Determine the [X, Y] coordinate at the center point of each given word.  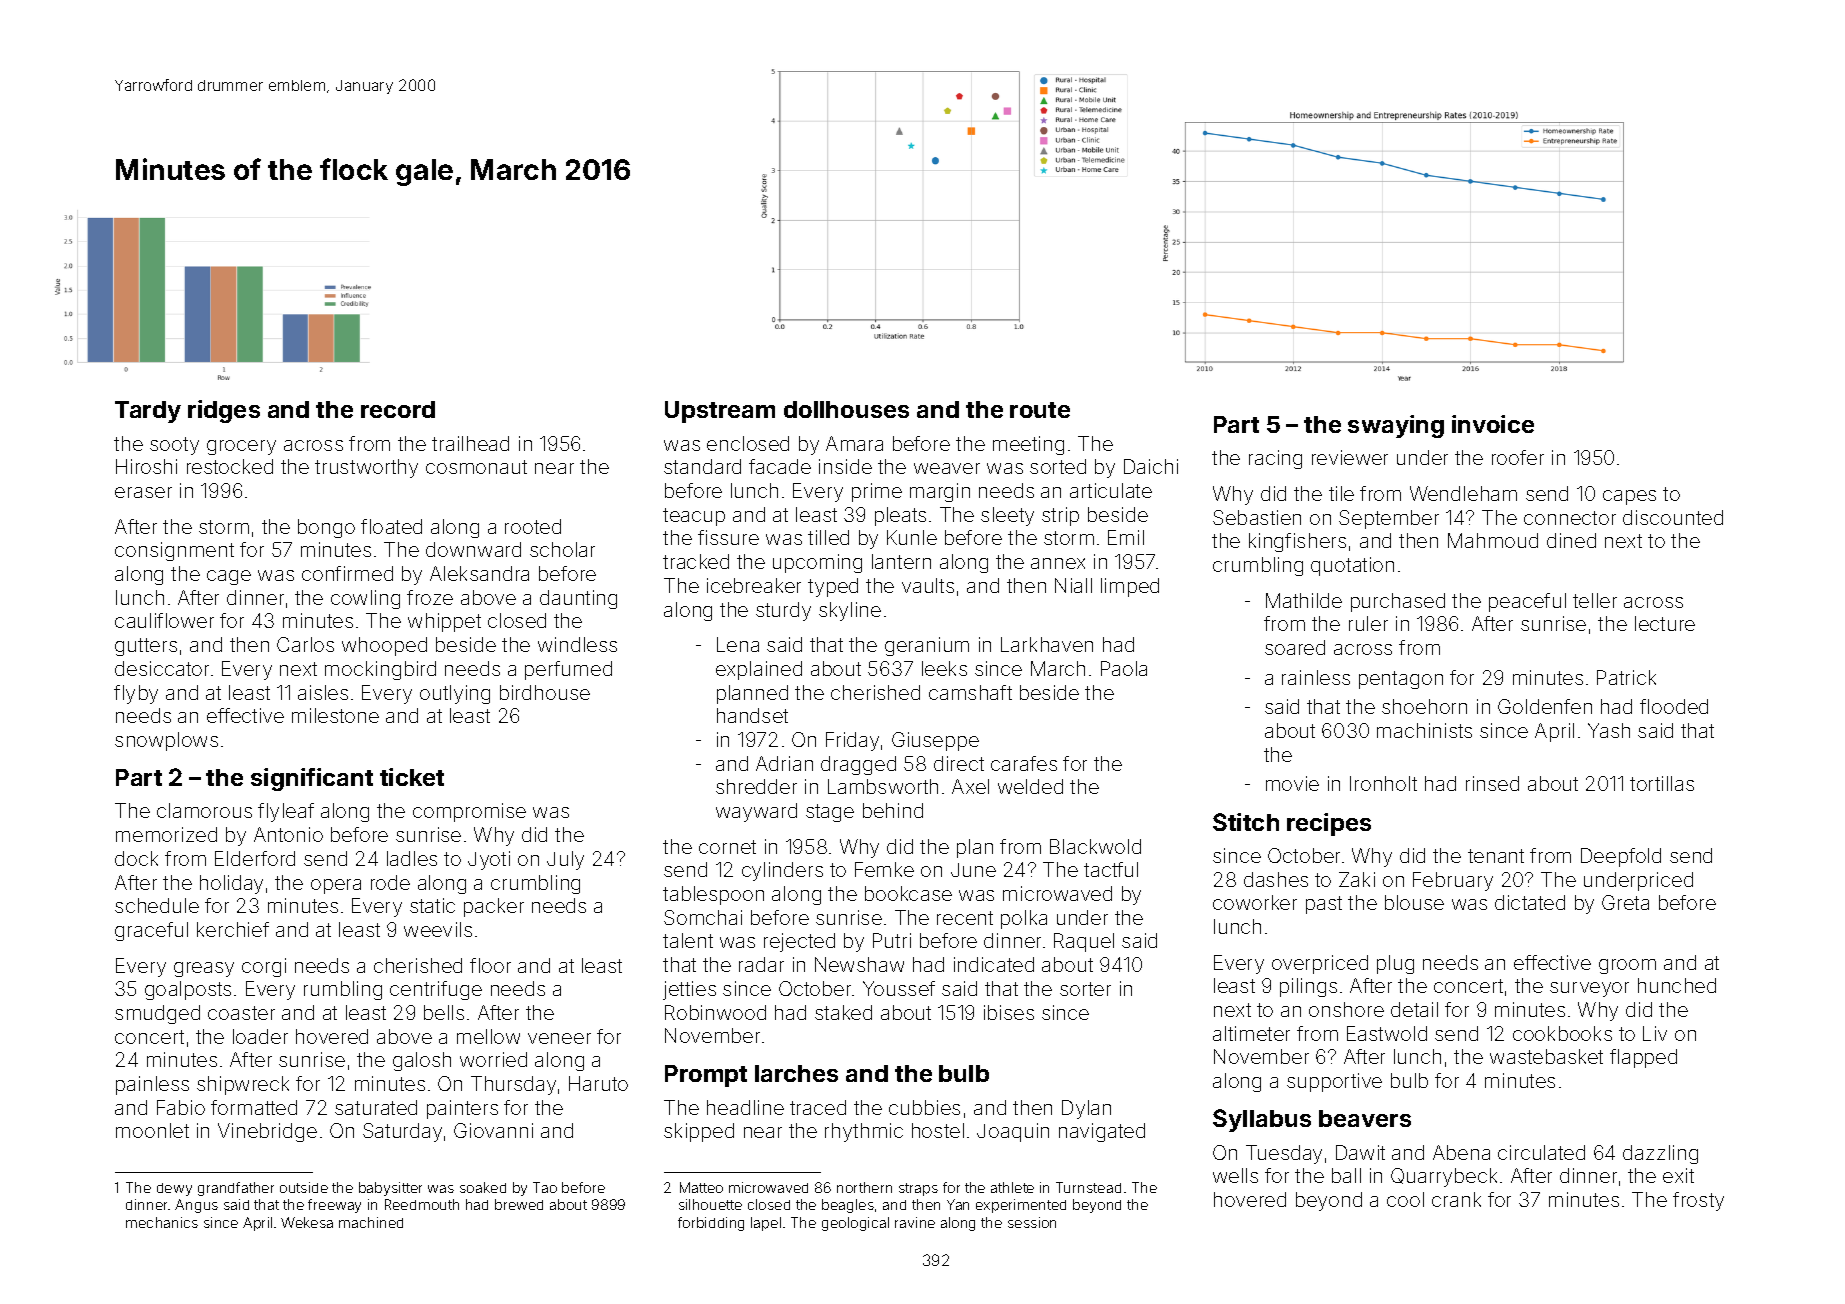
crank [1456, 1199]
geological [855, 1224]
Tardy [148, 412]
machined [371, 1222]
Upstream [720, 412]
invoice [1493, 424]
